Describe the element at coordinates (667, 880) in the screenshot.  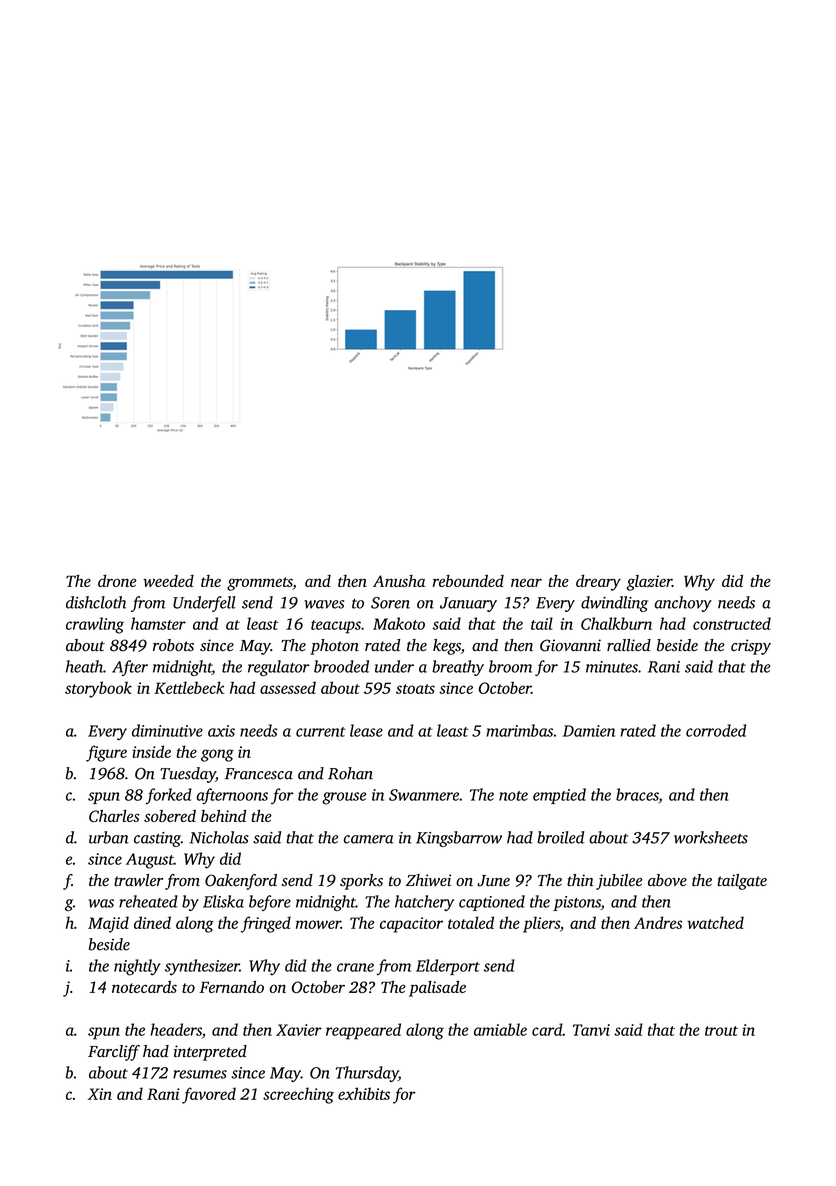
I see `above` at that location.
